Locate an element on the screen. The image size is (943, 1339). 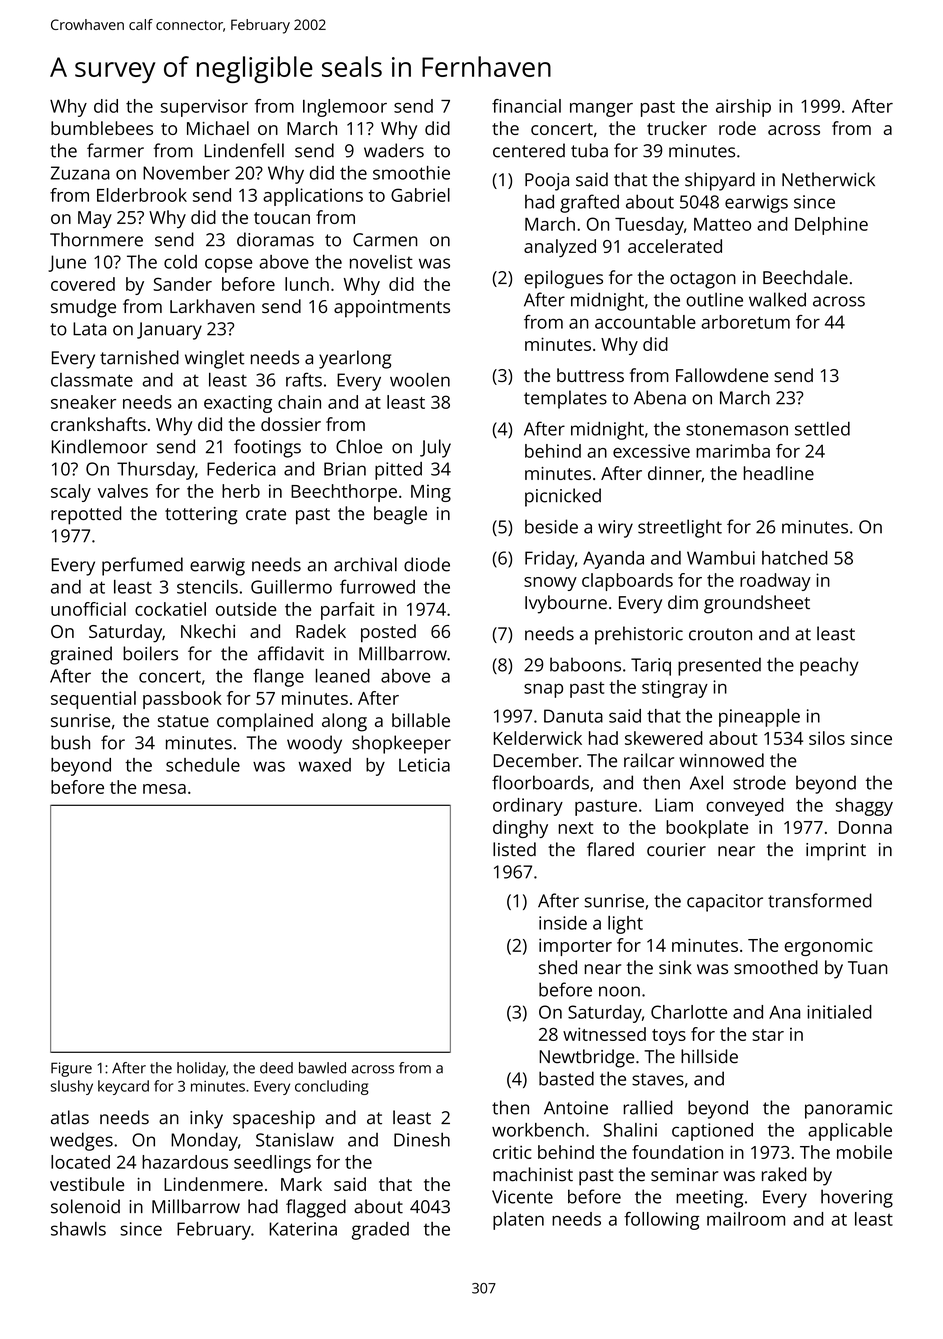
schedule is located at coordinates (203, 765).
